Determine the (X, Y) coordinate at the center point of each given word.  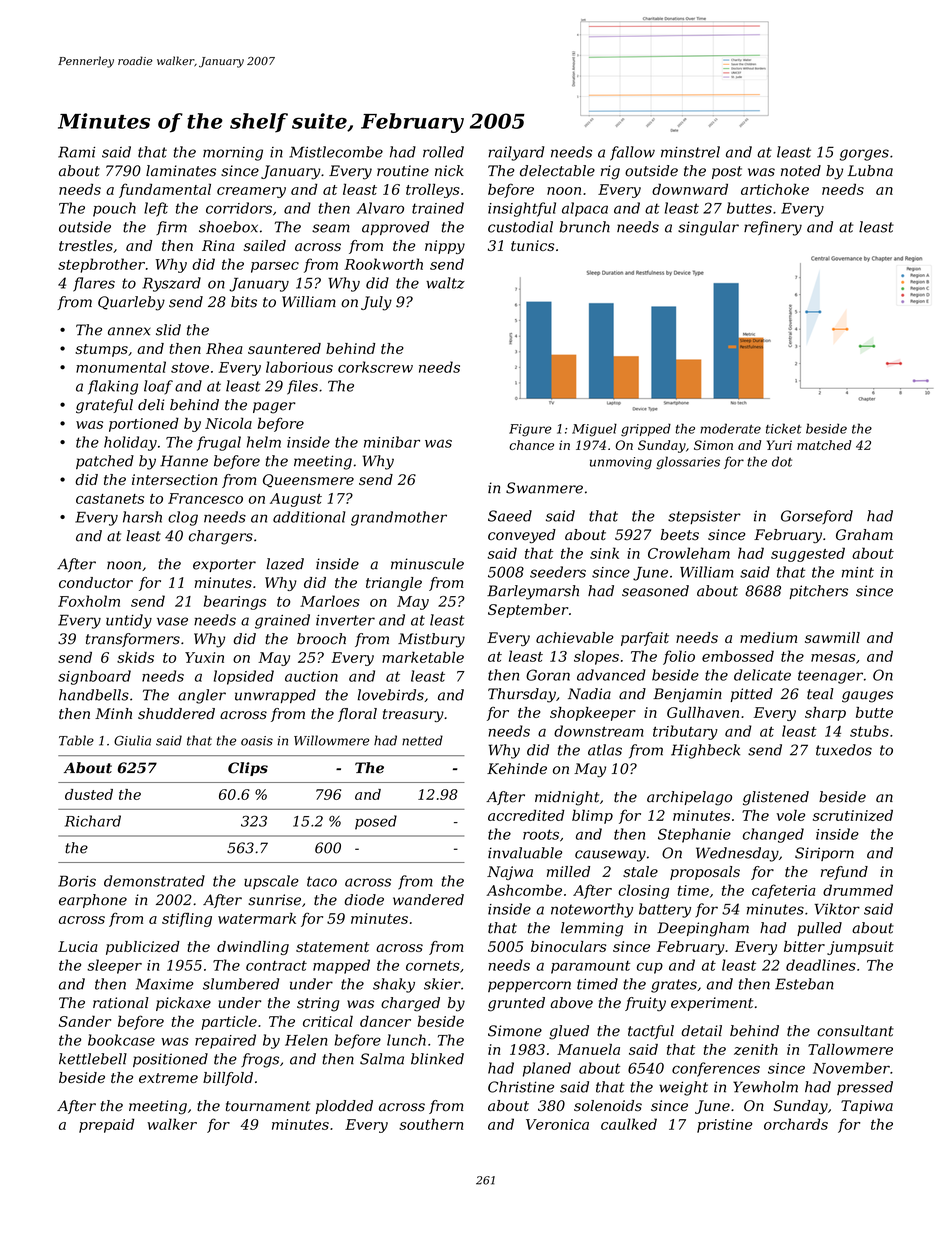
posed (376, 822)
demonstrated (154, 881)
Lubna (870, 171)
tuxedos (844, 750)
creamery (251, 192)
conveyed (522, 536)
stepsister (704, 517)
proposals (705, 873)
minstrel (690, 152)
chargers (221, 537)
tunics (532, 245)
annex (129, 331)
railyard (516, 153)
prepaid (106, 1125)
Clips (248, 769)
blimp (592, 817)
